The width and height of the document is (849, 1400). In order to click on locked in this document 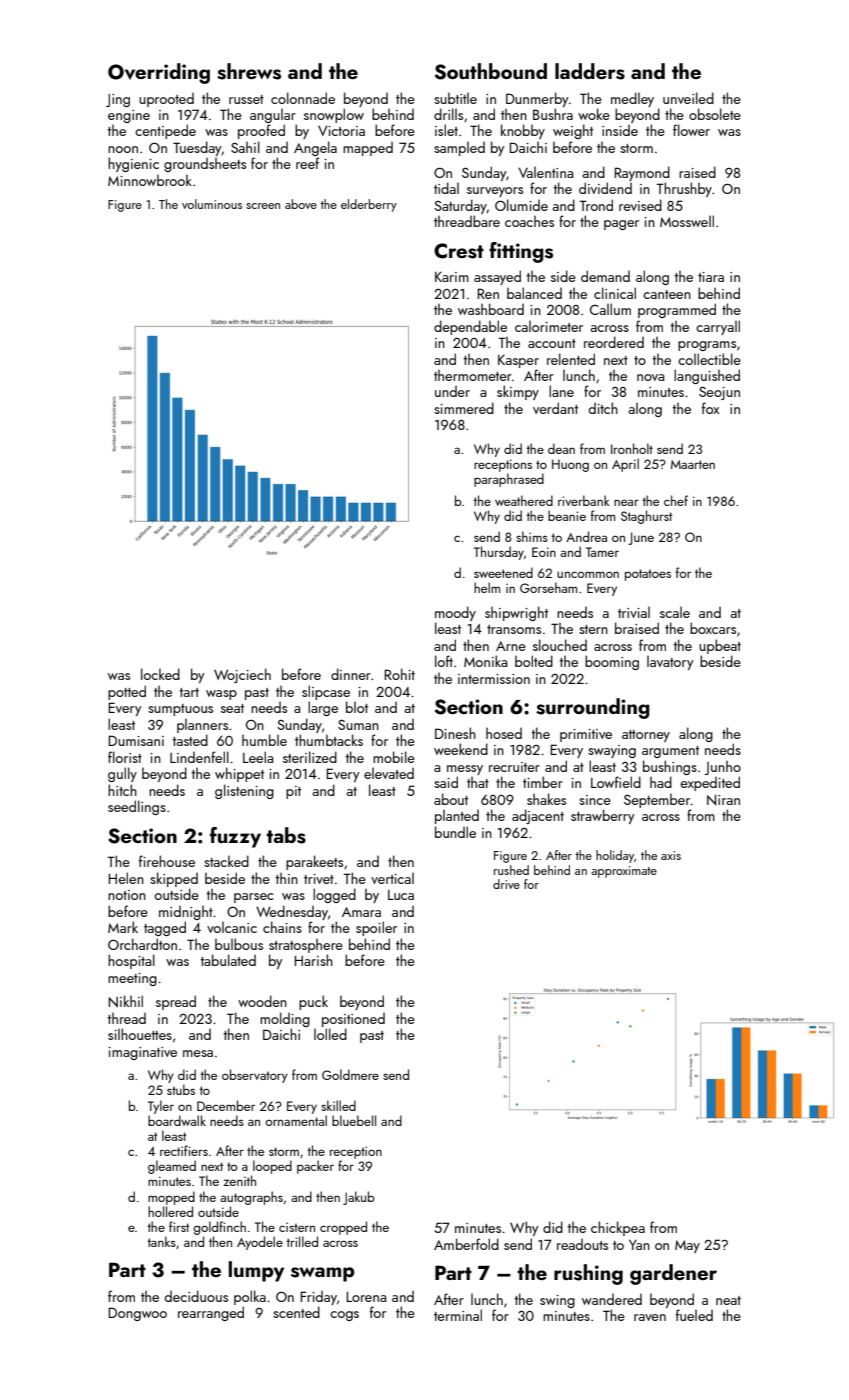, I will do `click(160, 674)`.
